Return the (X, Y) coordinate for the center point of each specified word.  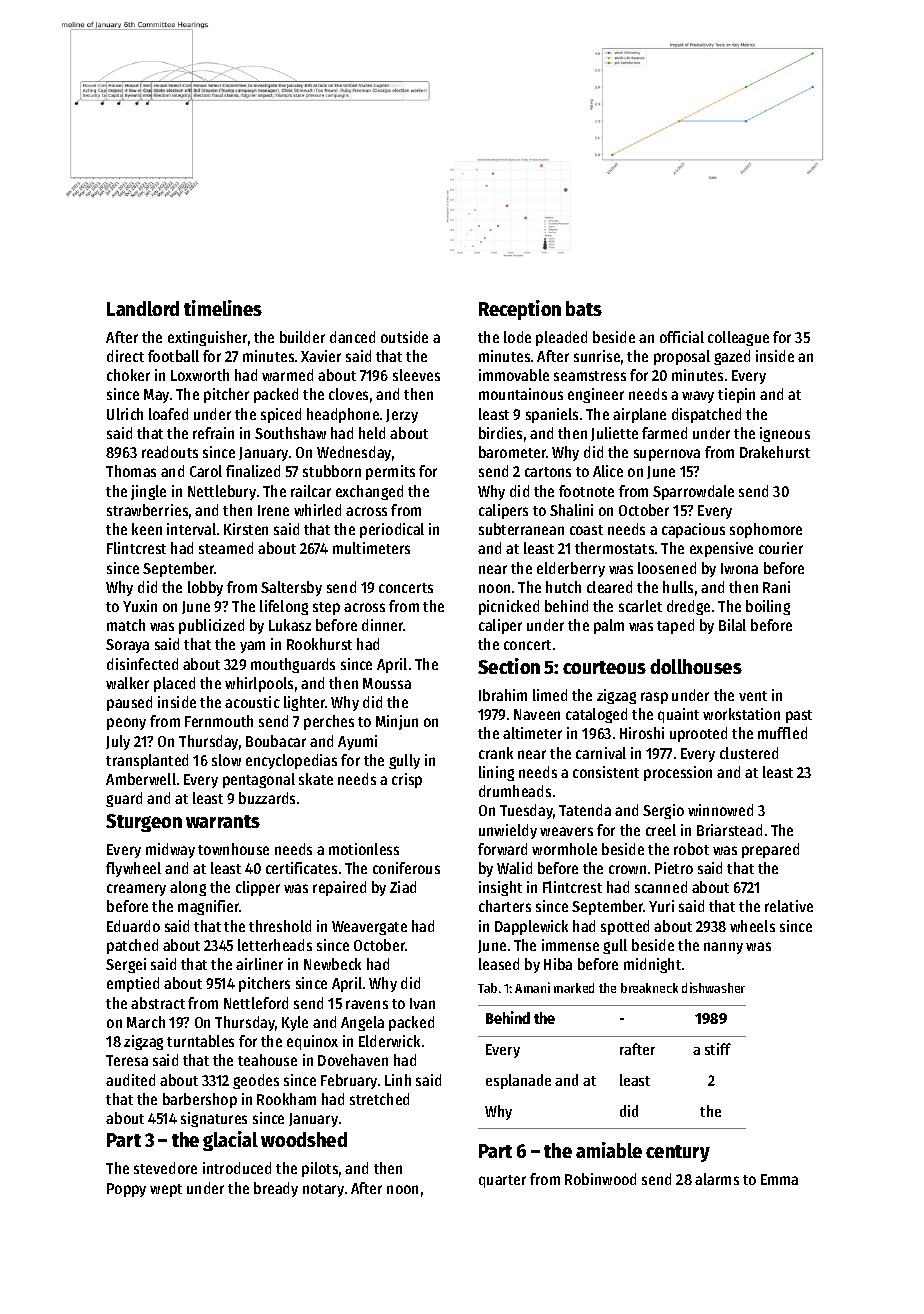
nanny (723, 948)
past (799, 716)
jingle (148, 492)
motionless (364, 849)
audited (130, 1080)
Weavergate (369, 928)
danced (352, 337)
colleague (738, 338)
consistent (606, 772)
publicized (211, 626)
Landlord (143, 308)
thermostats (614, 548)
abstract (158, 1003)
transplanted (147, 761)
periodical (392, 530)
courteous (604, 667)
